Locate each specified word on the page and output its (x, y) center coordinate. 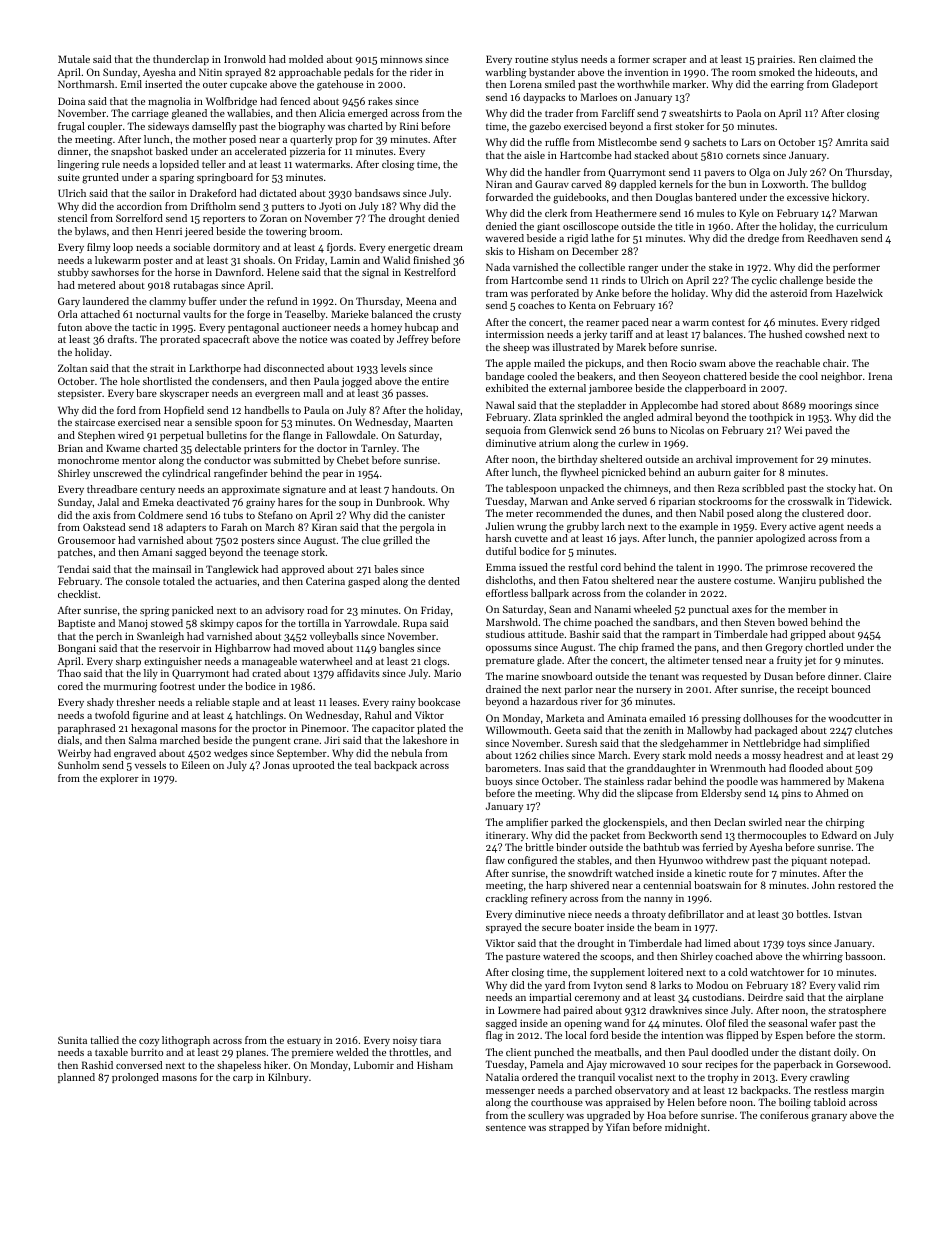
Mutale (74, 59)
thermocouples (772, 836)
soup (350, 504)
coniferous (784, 1115)
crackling (507, 899)
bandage (504, 377)
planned (76, 1078)
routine (531, 59)
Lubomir (374, 1065)
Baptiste (76, 624)
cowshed (825, 334)
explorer (119, 779)
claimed (837, 59)
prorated (180, 340)
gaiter (747, 474)
